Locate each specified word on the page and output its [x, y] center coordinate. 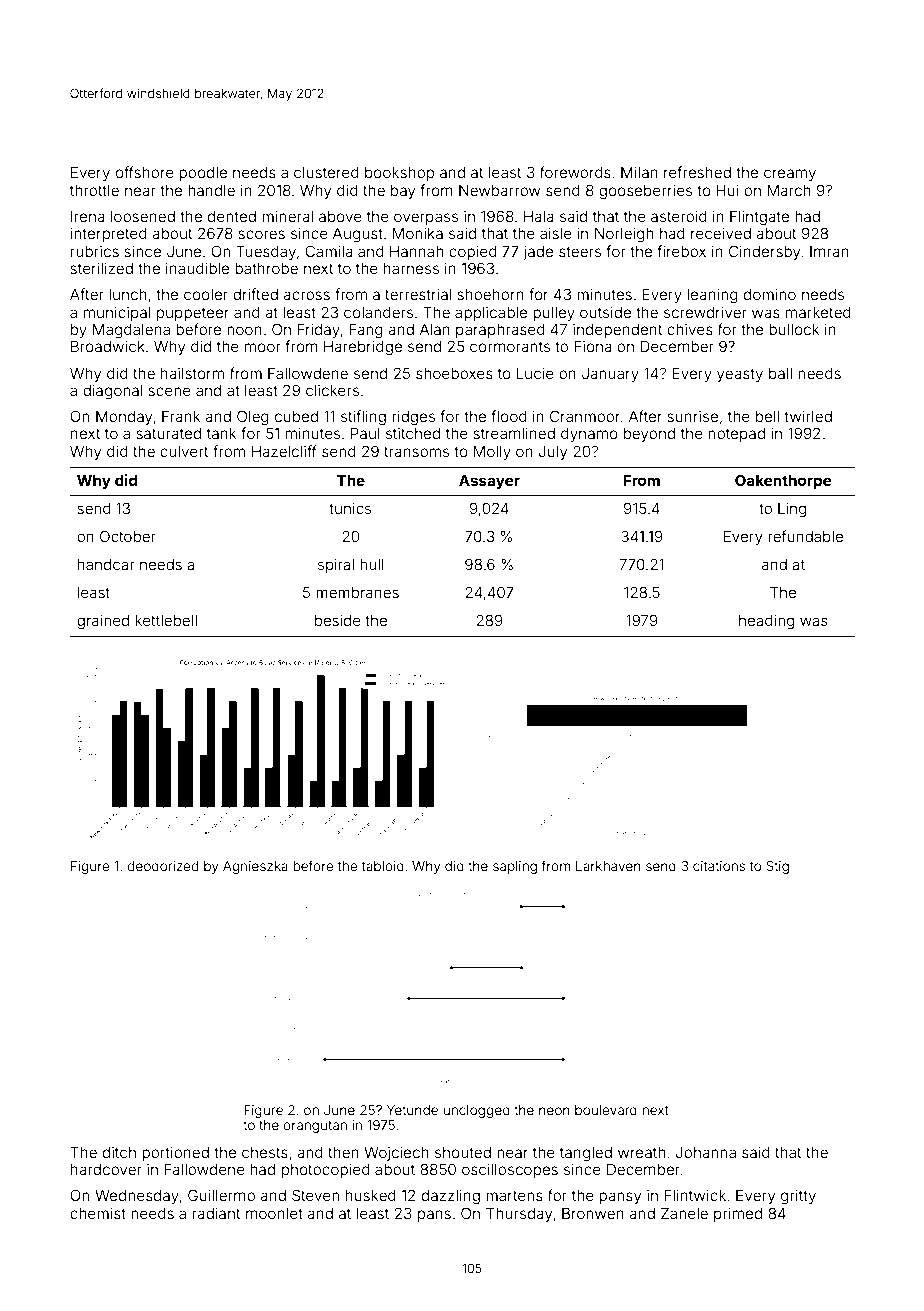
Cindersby [764, 252]
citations [719, 866]
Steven [315, 1195]
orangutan [315, 1127]
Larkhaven [608, 866]
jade [538, 252]
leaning [712, 296]
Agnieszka [255, 867]
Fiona [593, 346]
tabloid [383, 866]
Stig [777, 867]
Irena [88, 216]
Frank [181, 416]
